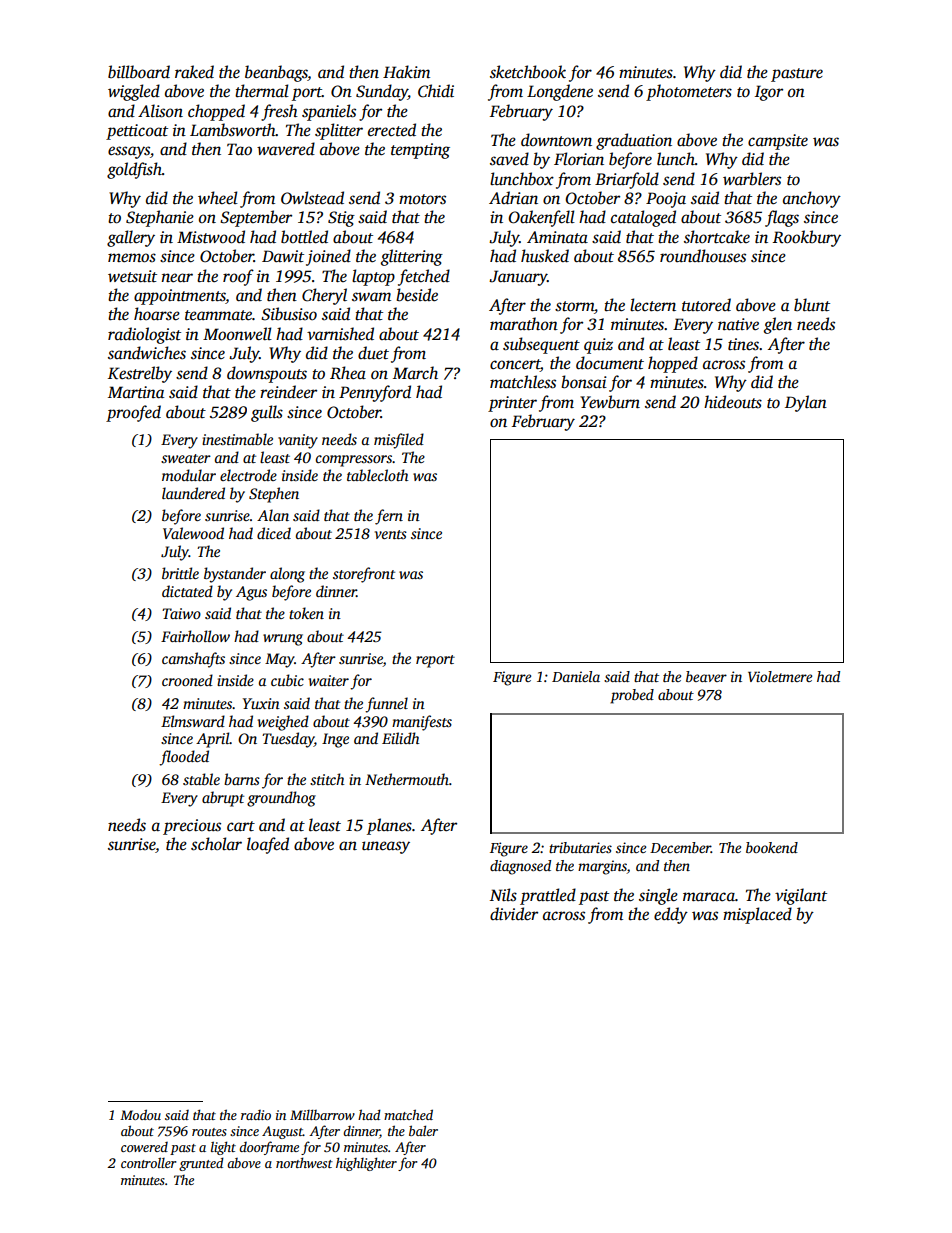  I want to click on precious, so click(192, 827).
